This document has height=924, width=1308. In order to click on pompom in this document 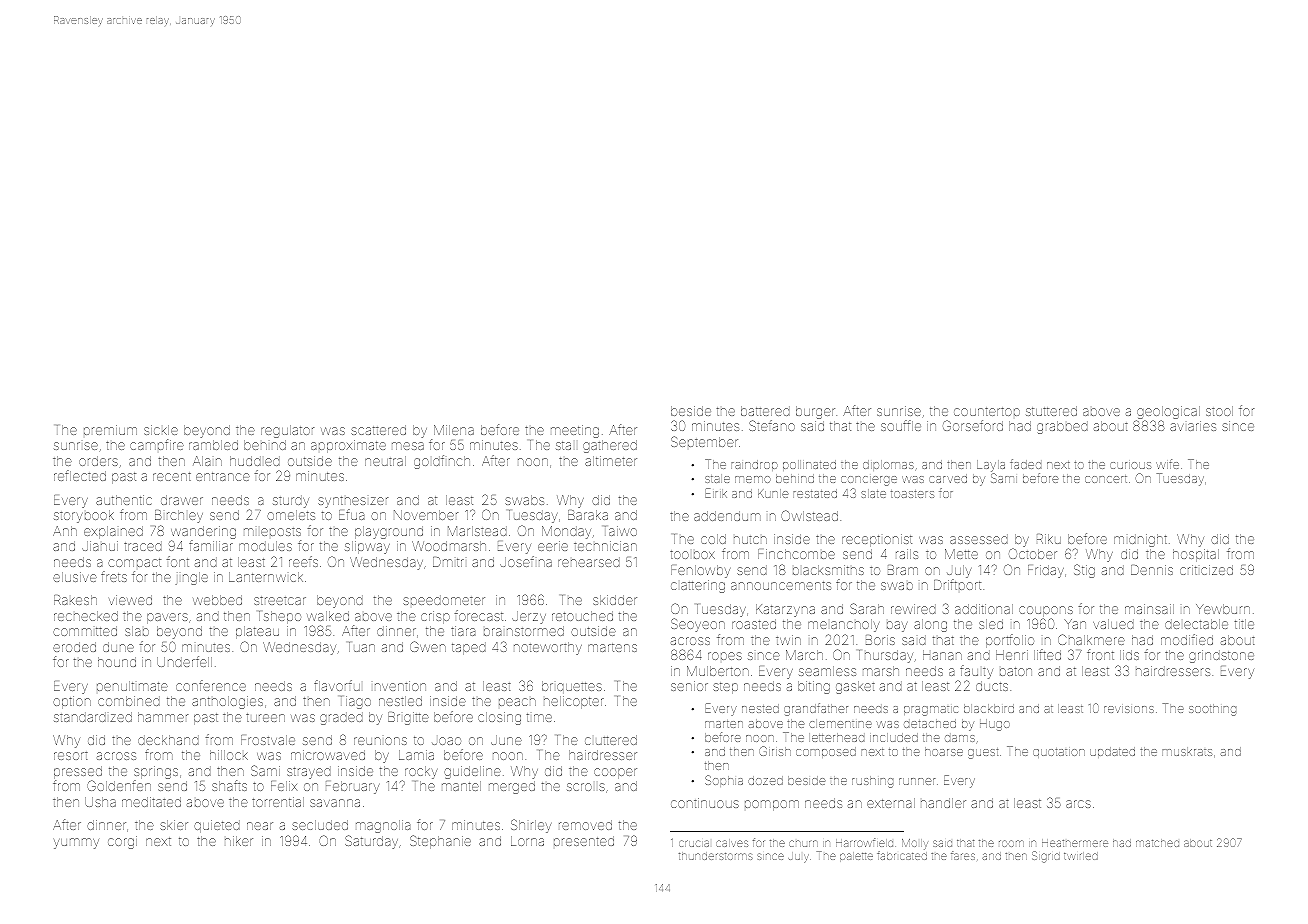, I will do `click(772, 805)`.
